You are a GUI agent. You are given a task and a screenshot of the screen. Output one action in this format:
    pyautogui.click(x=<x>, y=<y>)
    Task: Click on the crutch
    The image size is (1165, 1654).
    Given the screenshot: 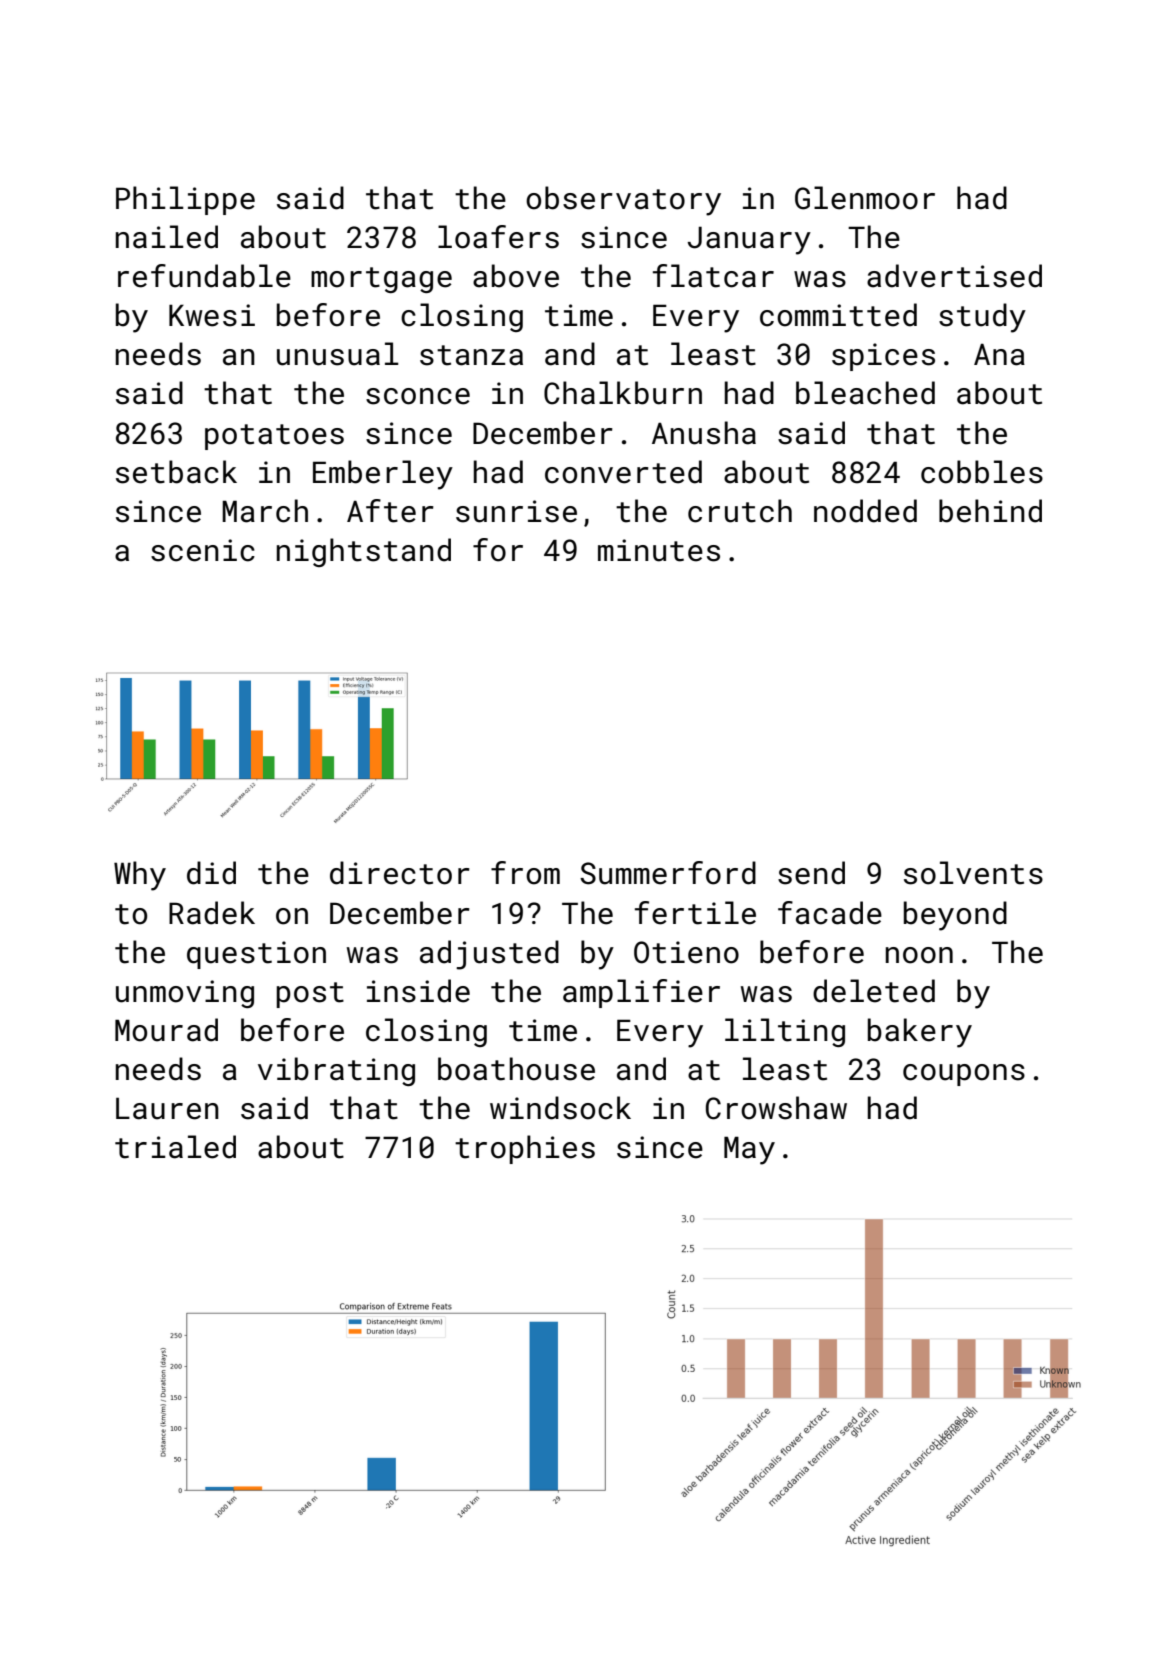 What is the action you would take?
    pyautogui.click(x=740, y=511)
